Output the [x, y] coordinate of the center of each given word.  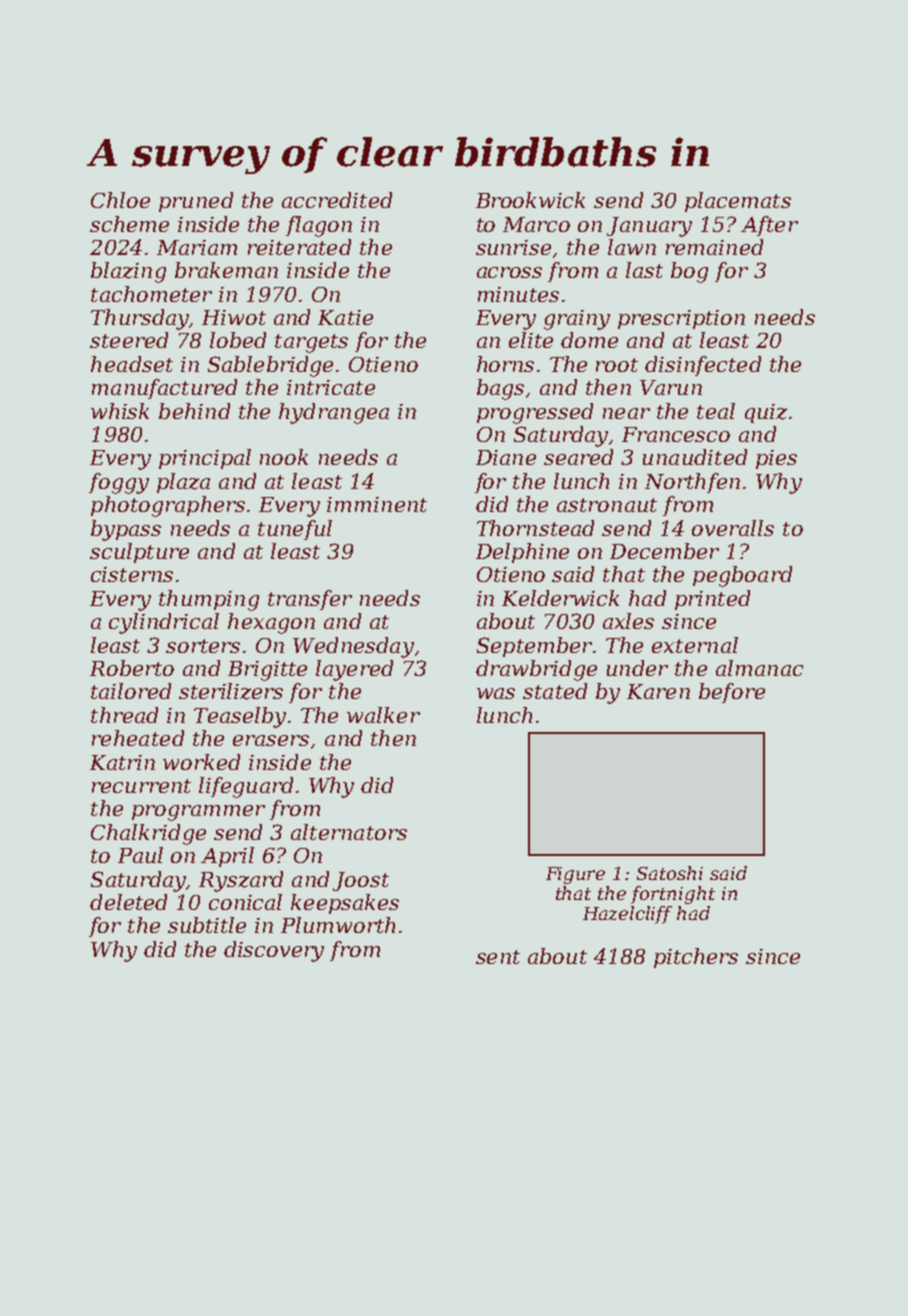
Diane [506, 457]
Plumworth [338, 925]
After [769, 226]
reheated [138, 738]
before [732, 693]
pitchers [696, 958]
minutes [518, 294]
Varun [671, 387]
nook [284, 457]
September [534, 647]
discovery [274, 951]
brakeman [226, 270]
